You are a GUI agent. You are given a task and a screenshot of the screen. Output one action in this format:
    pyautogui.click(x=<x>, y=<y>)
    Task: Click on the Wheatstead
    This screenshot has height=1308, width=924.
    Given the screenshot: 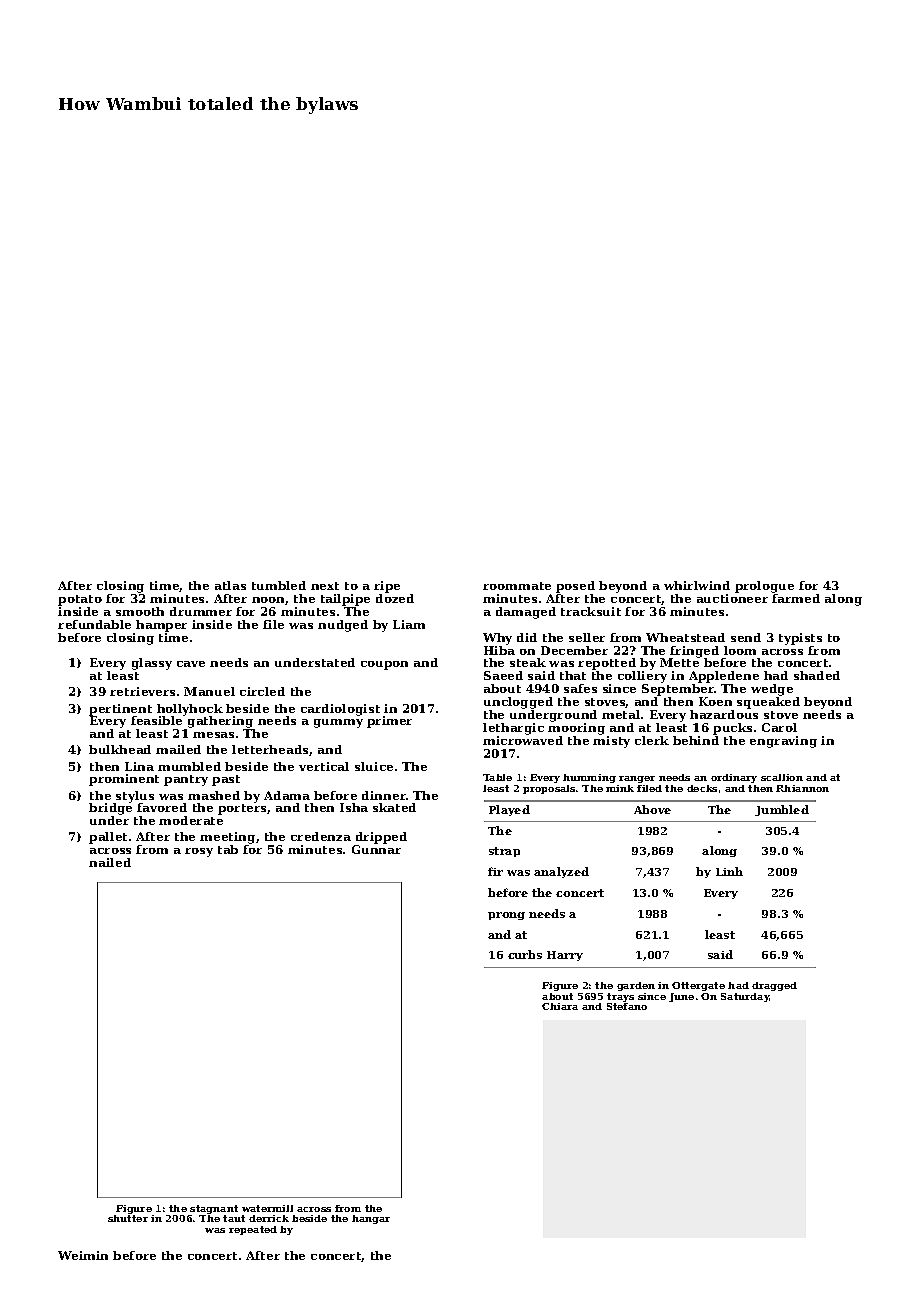 What is the action you would take?
    pyautogui.click(x=685, y=637)
